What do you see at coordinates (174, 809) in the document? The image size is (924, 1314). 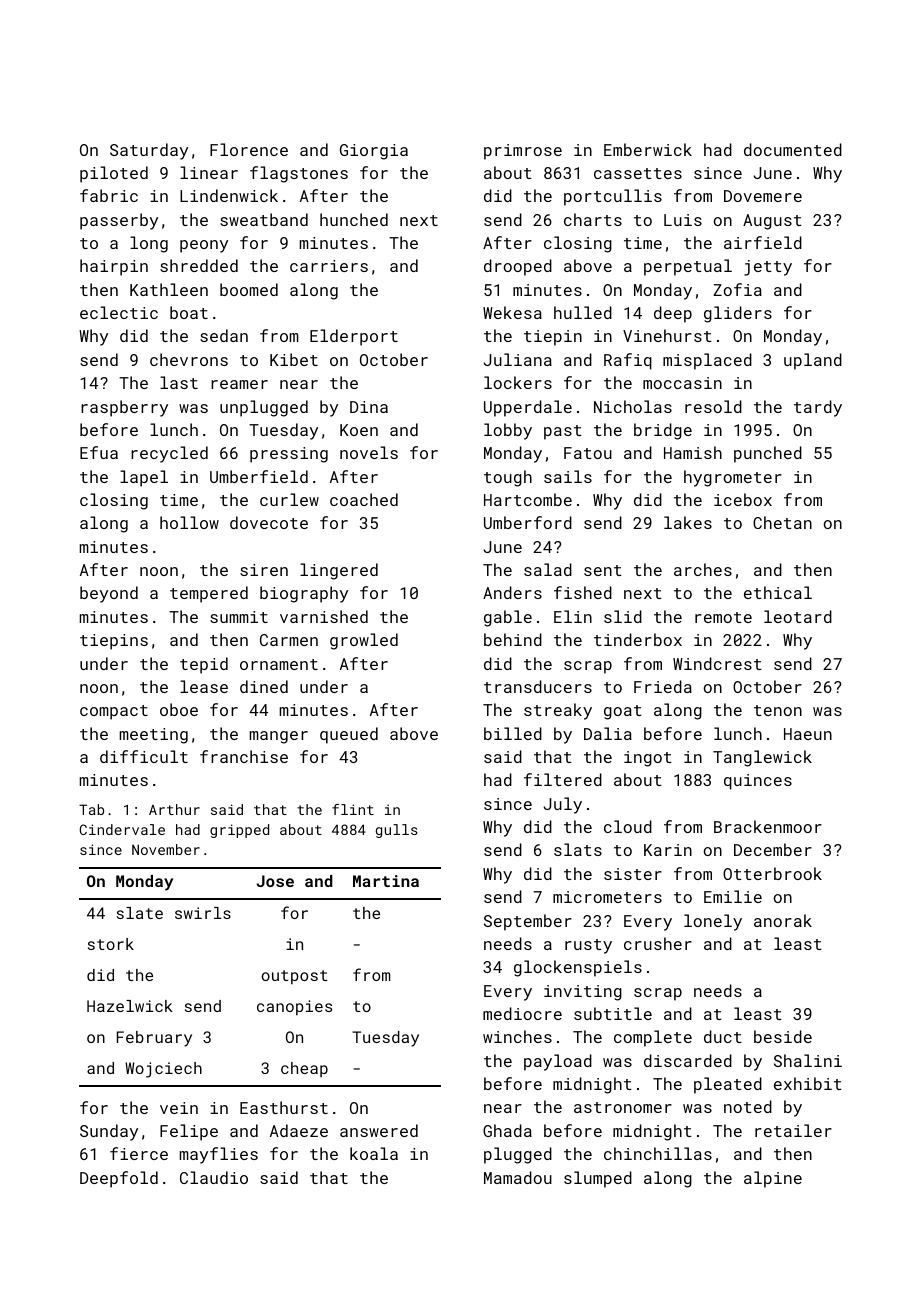 I see `Arthur` at bounding box center [174, 809].
